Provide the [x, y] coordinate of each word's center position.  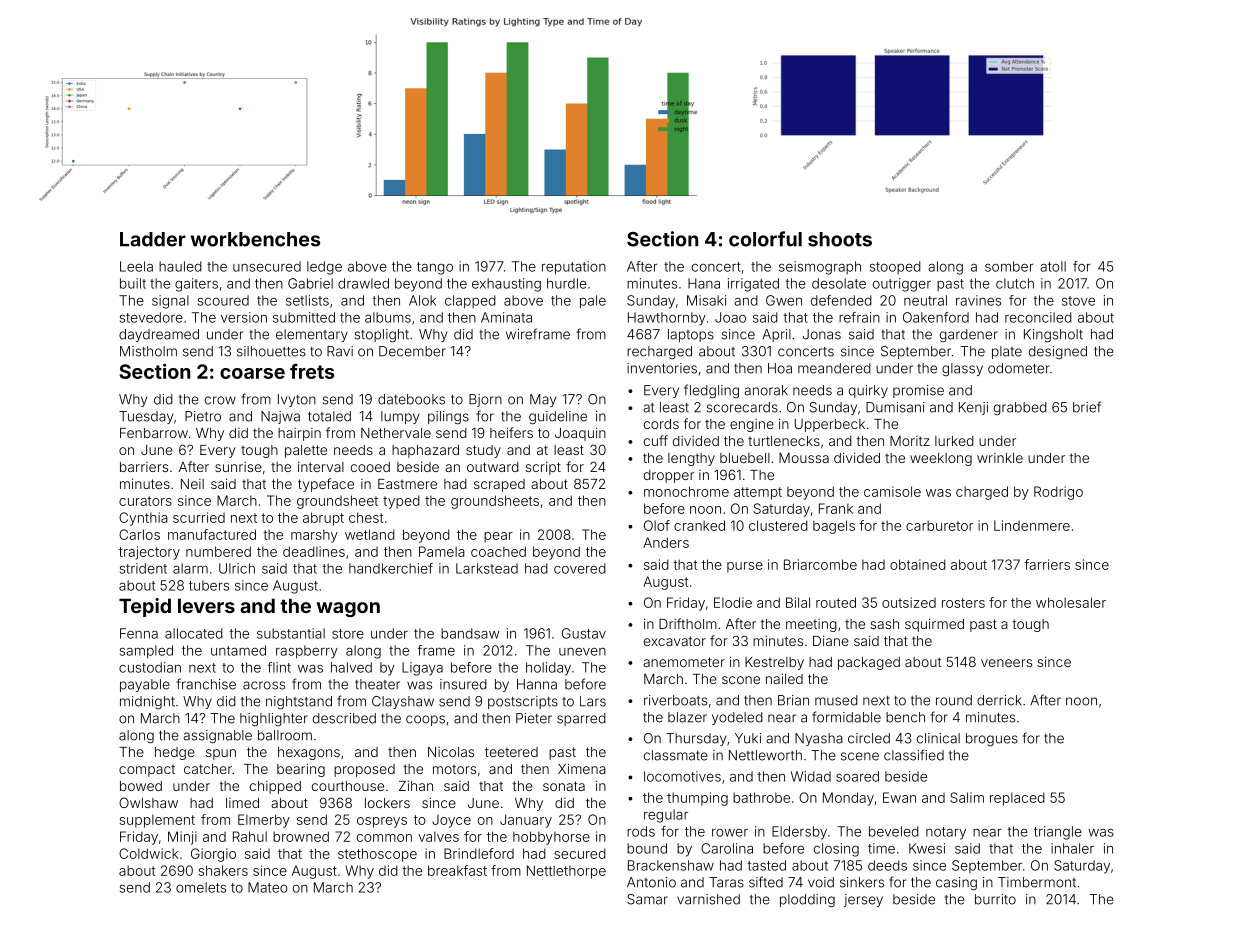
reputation [574, 268]
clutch [1015, 283]
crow [220, 400]
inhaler [1072, 848]
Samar [647, 899]
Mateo [268, 887]
